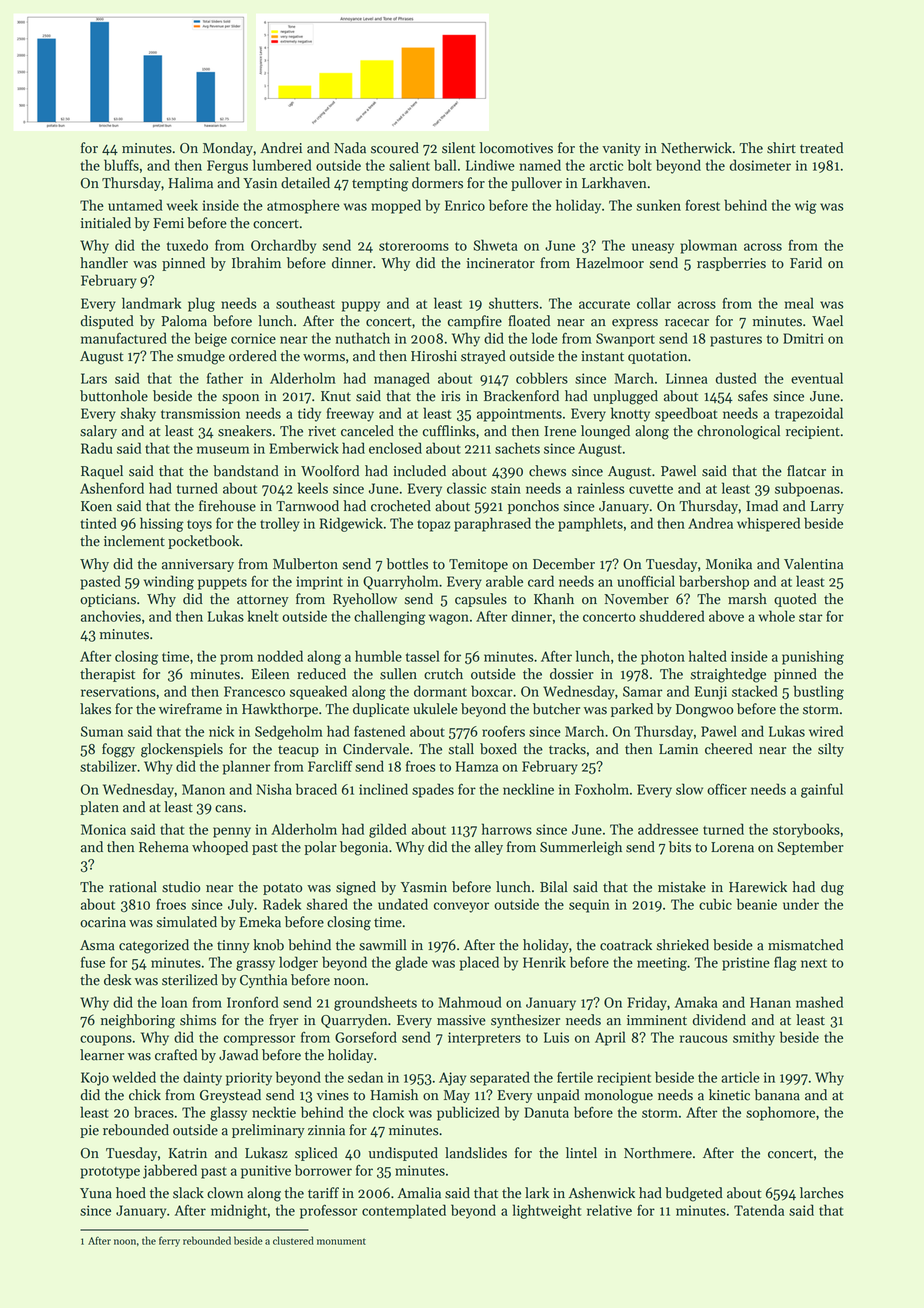 The height and width of the screenshot is (1308, 924). I want to click on lightweight, so click(547, 1211).
